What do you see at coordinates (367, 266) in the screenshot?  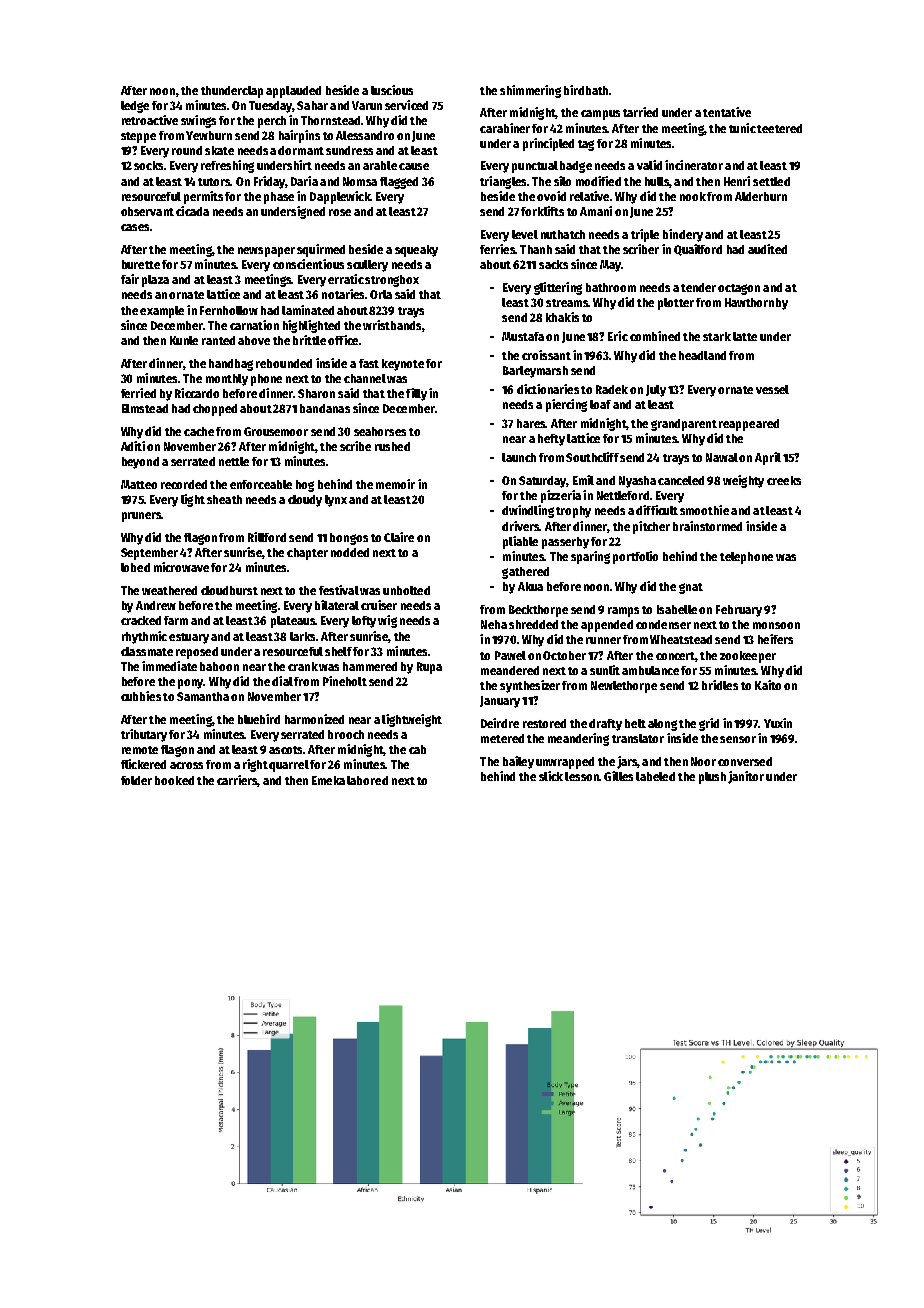 I see `scullery` at bounding box center [367, 266].
